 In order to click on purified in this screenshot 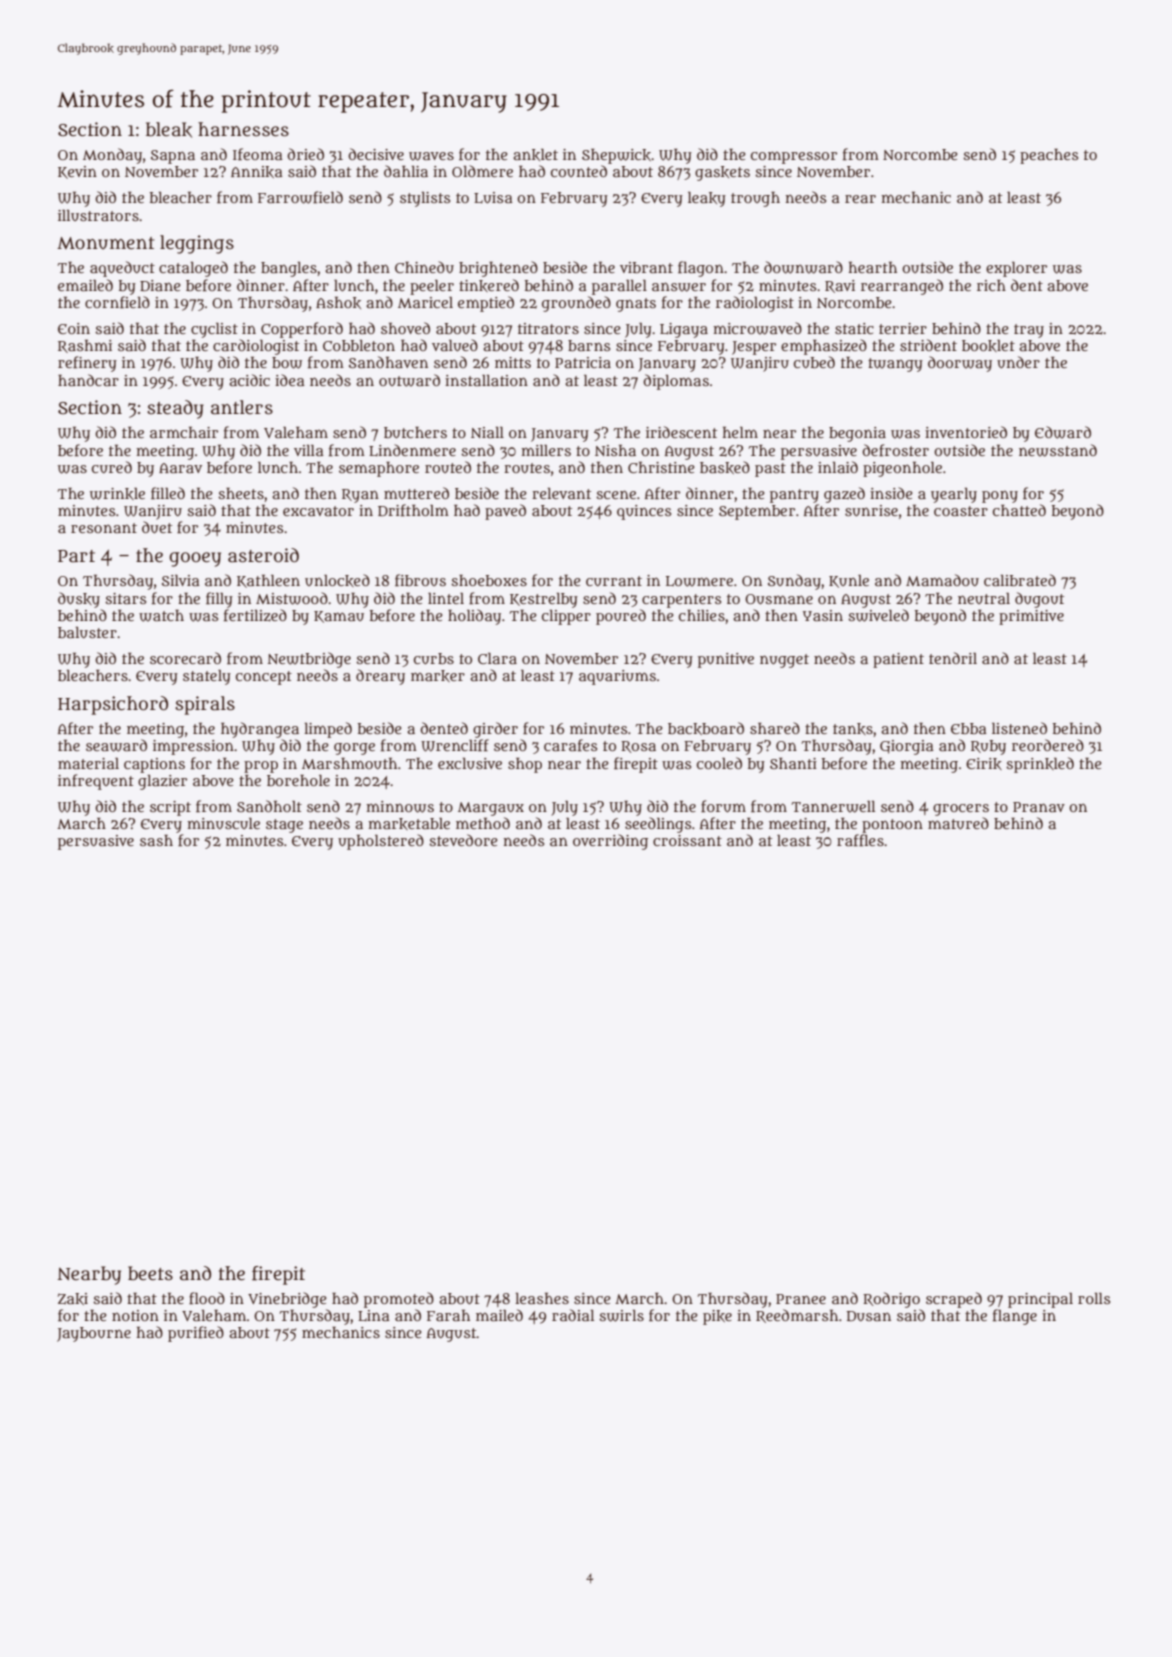, I will do `click(196, 1334)`.
